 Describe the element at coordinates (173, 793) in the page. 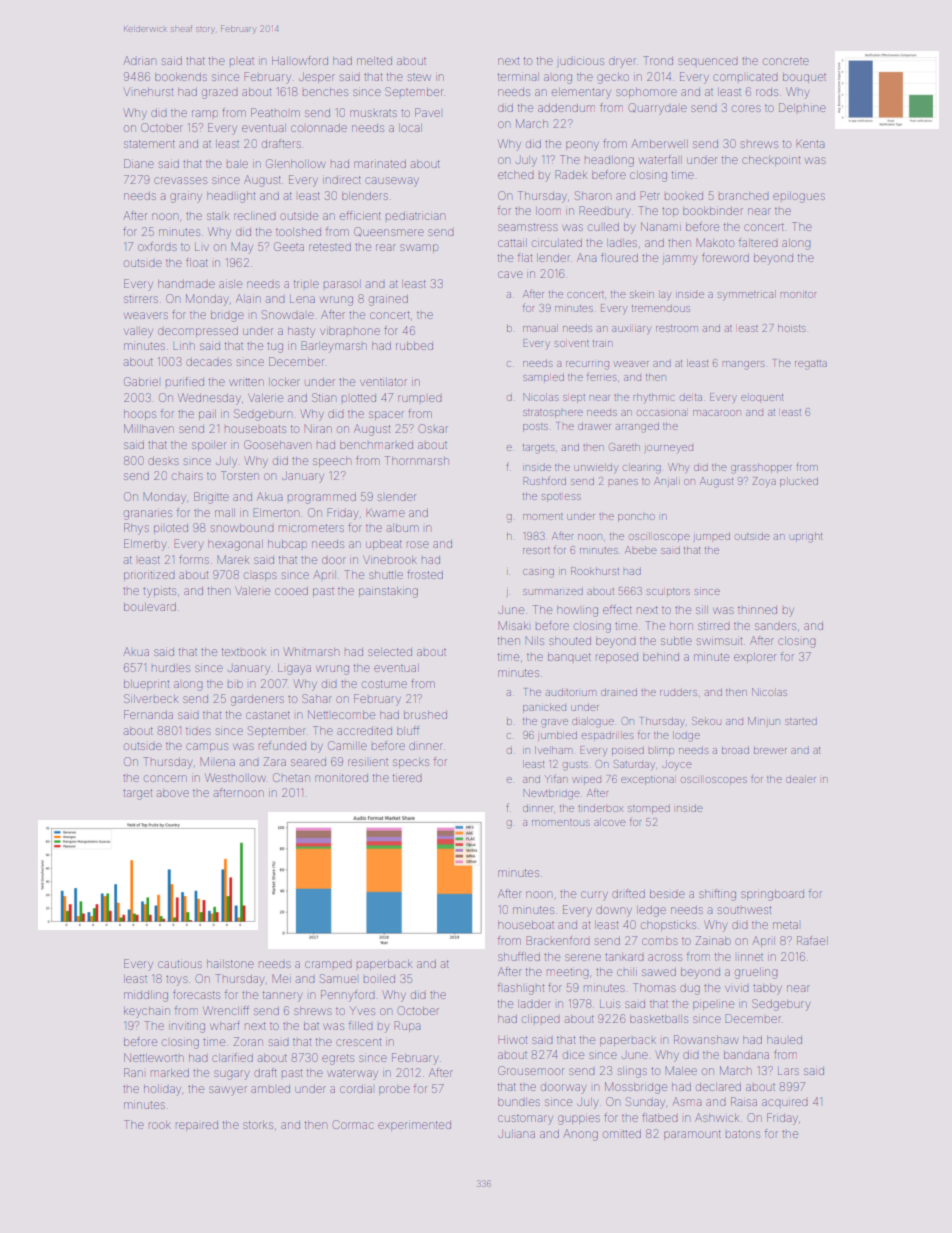

I see `above` at that location.
